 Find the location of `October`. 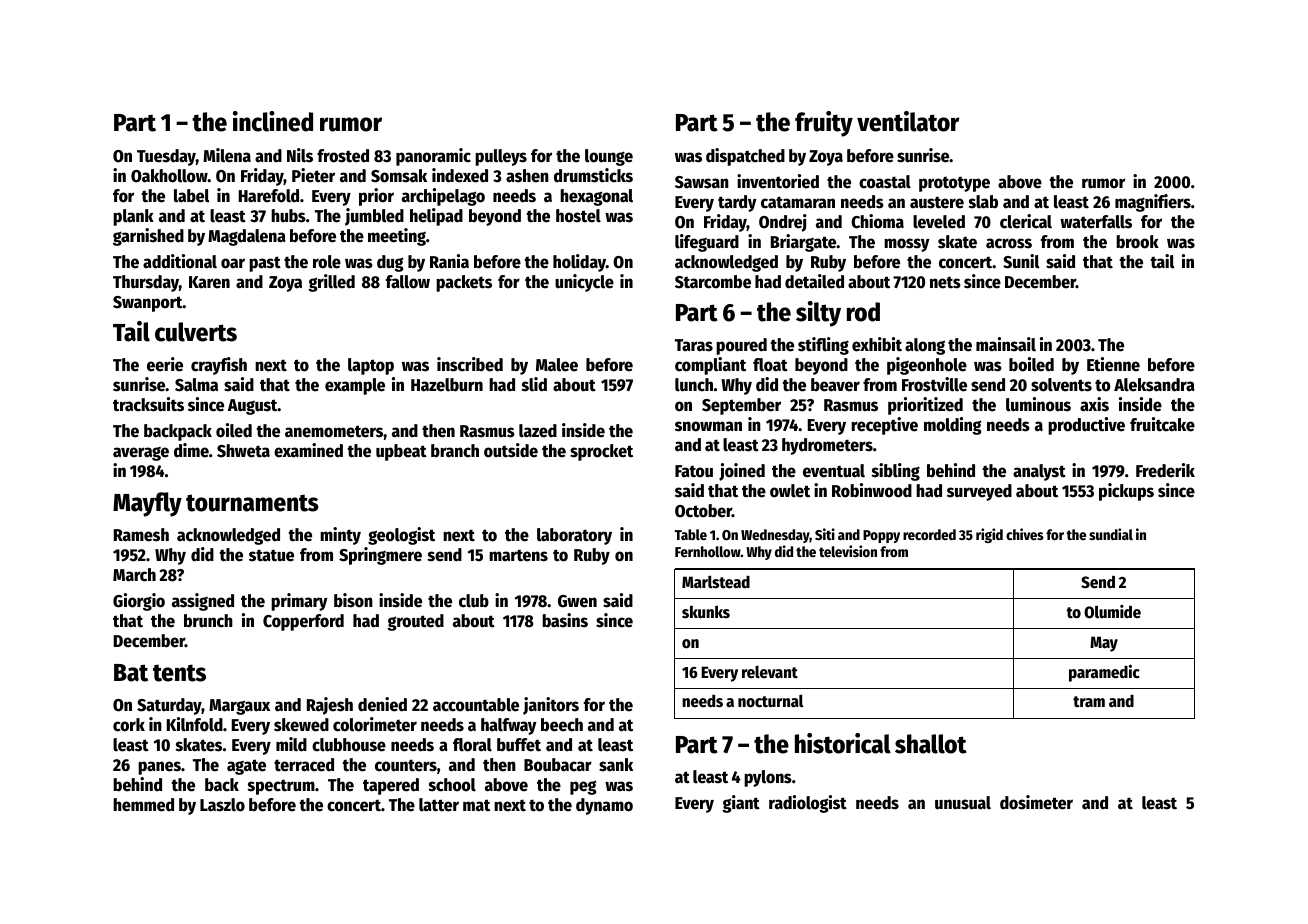

October is located at coordinates (703, 511).
